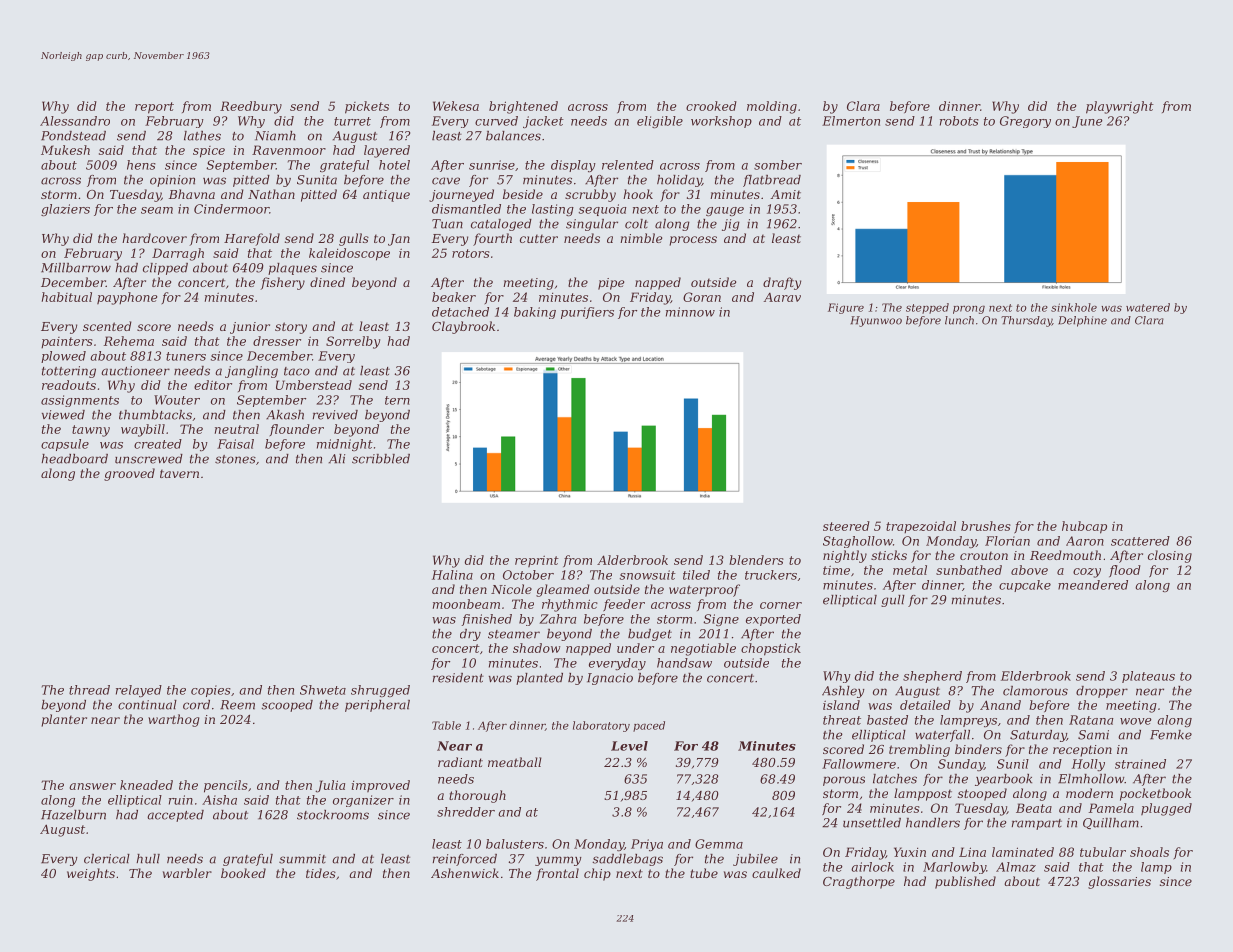 The width and height of the screenshot is (1233, 952). What do you see at coordinates (1119, 882) in the screenshot?
I see `glossaries` at bounding box center [1119, 882].
